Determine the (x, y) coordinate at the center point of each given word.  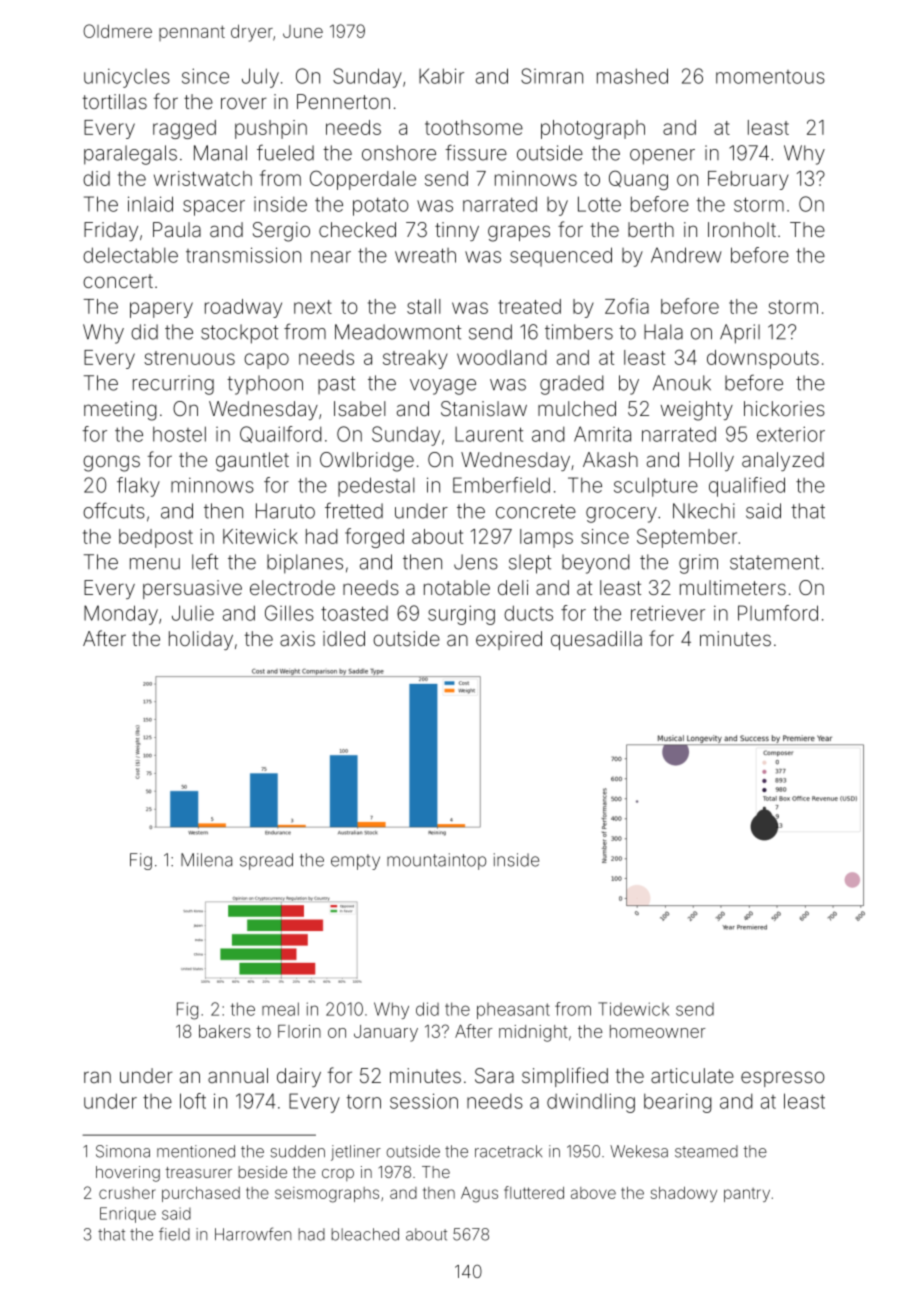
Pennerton (343, 101)
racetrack (508, 1151)
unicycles (127, 78)
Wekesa (639, 1151)
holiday (201, 640)
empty (355, 862)
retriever (668, 613)
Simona (123, 1151)
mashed (632, 76)
